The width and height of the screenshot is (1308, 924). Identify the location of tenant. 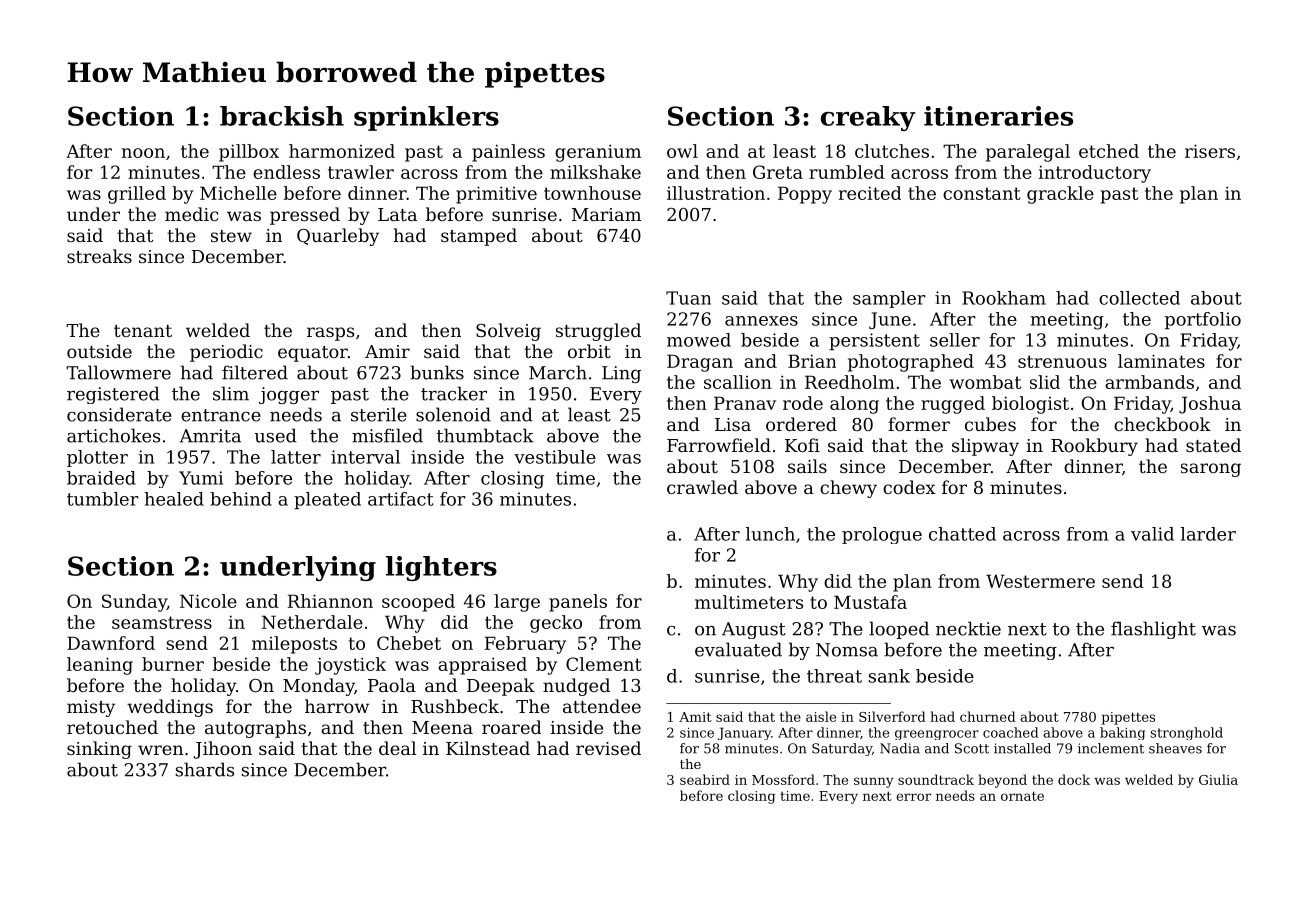
(143, 331).
